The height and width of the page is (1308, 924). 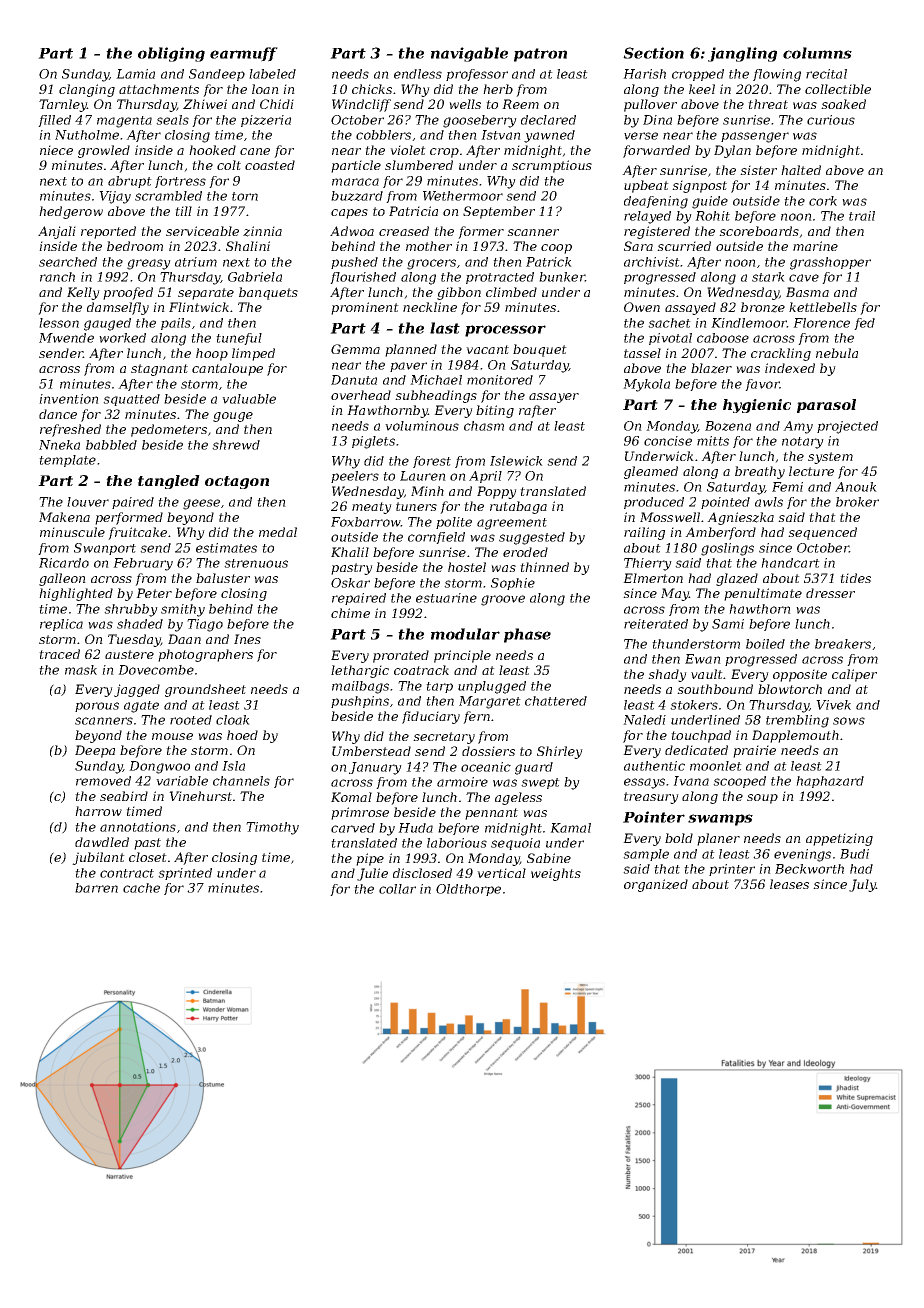 What do you see at coordinates (707, 674) in the page?
I see `vault` at bounding box center [707, 674].
